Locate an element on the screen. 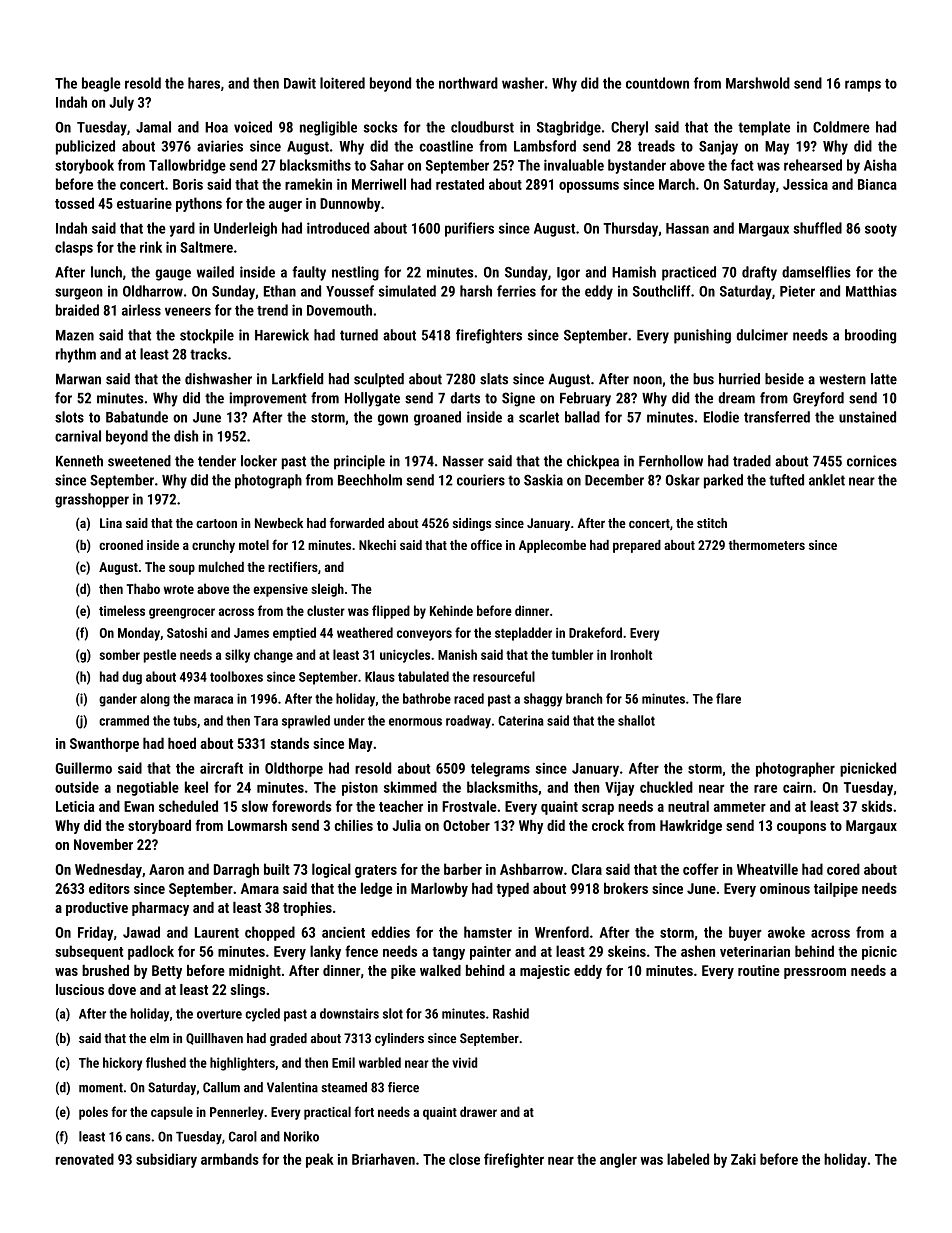 The image size is (952, 1233). coastline is located at coordinates (446, 146).
